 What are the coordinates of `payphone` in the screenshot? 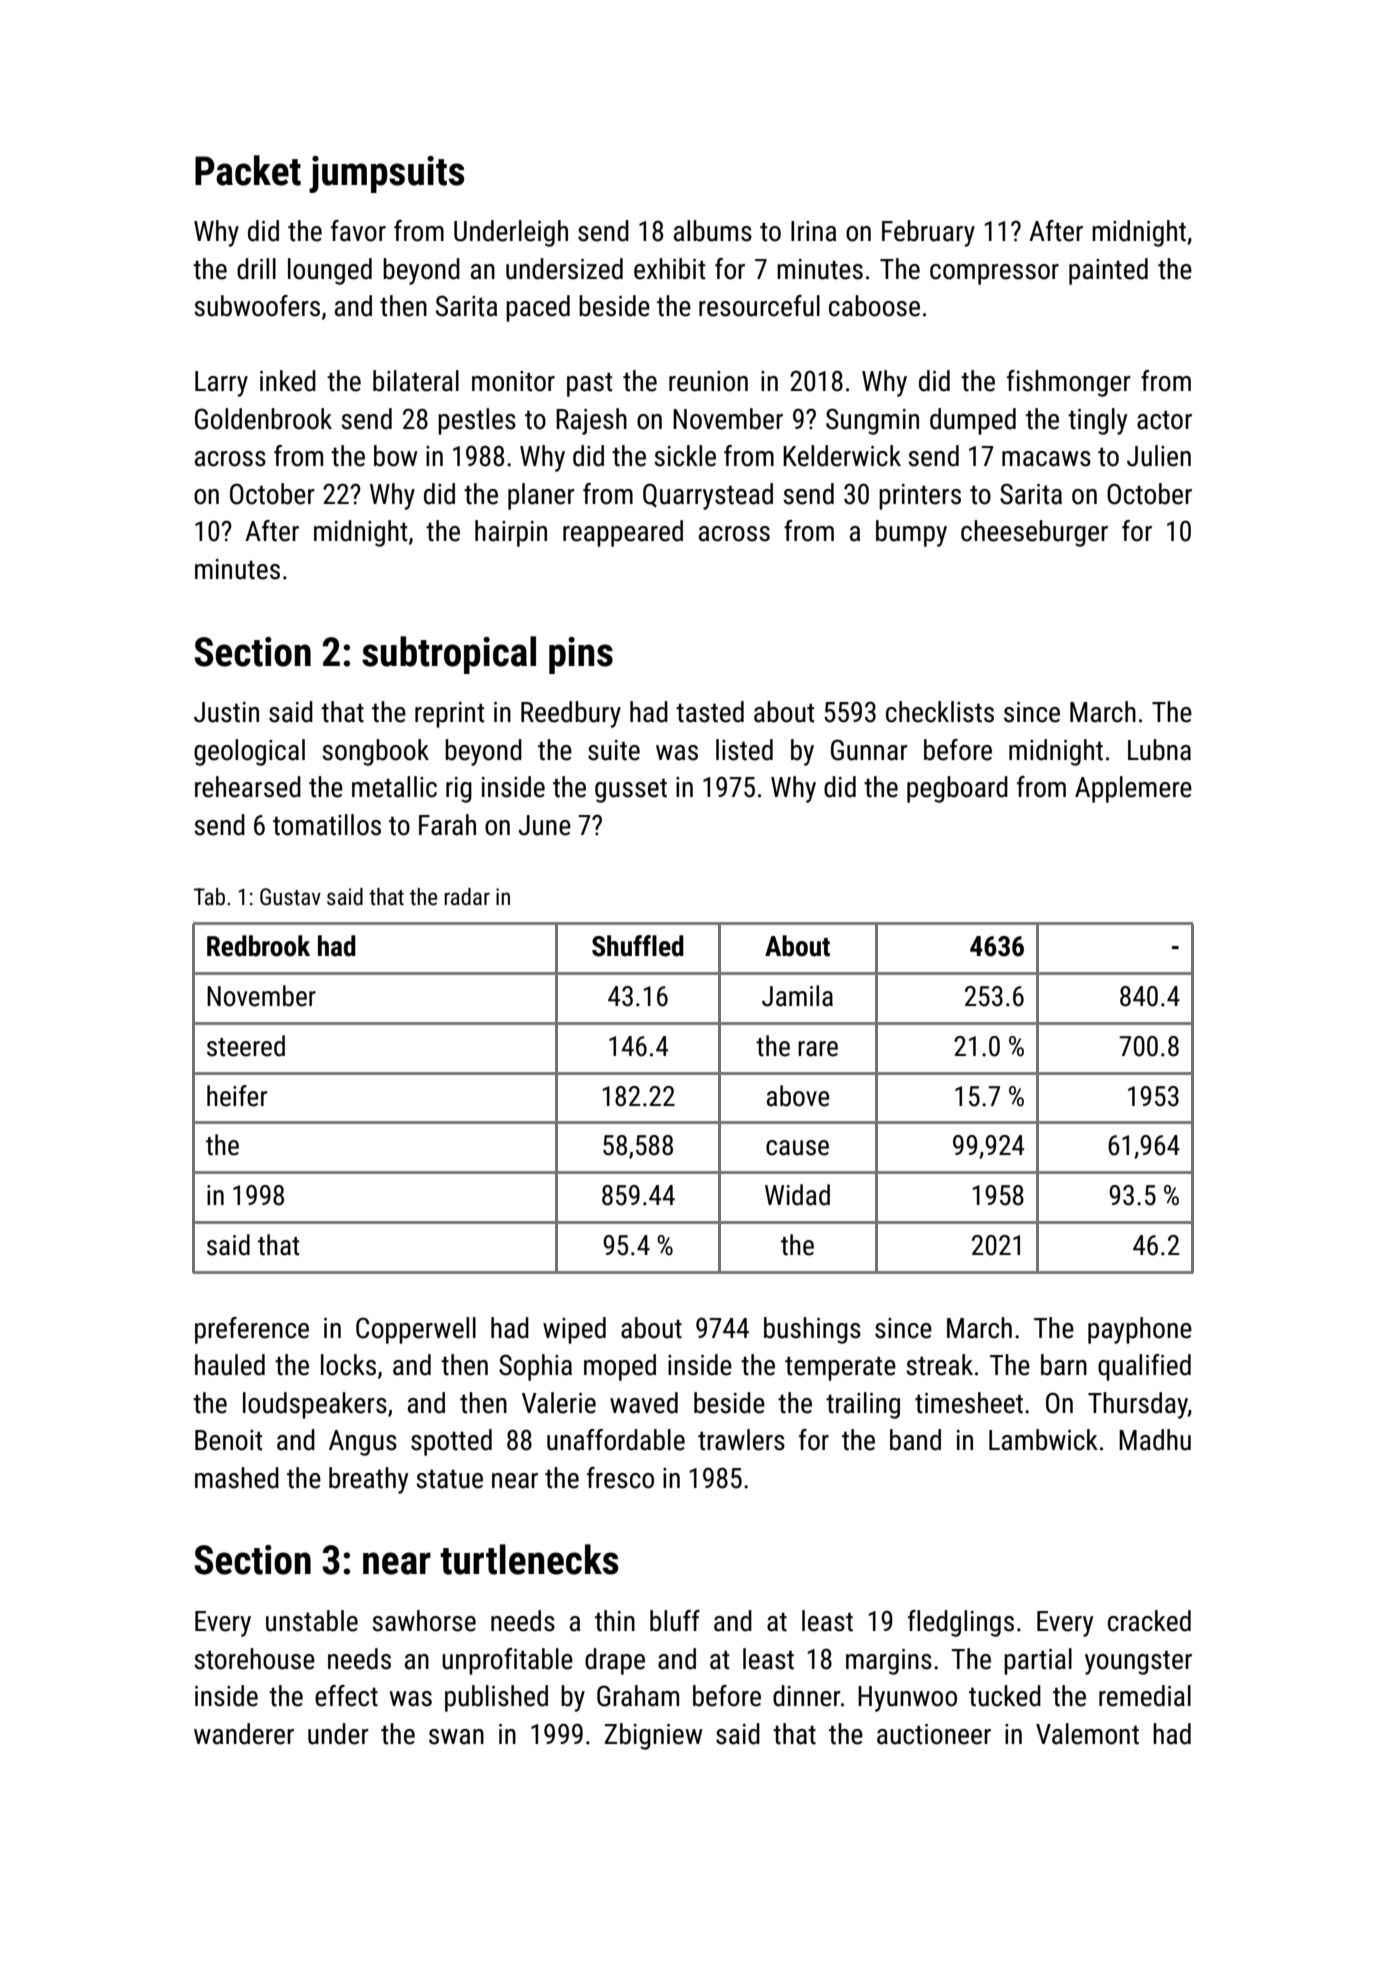 It's located at (1140, 1330).
